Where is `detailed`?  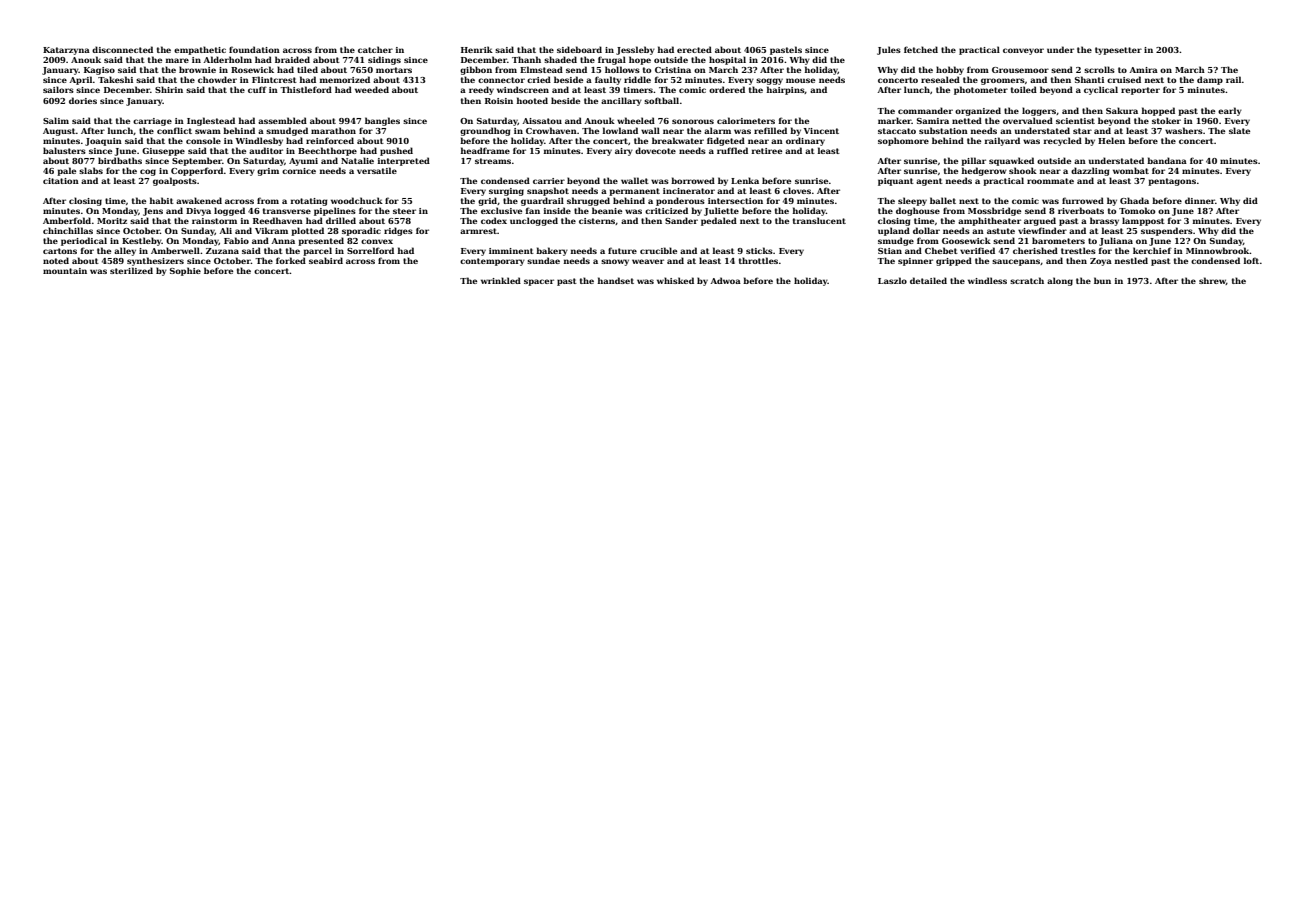
detailed is located at coordinates (928, 280).
